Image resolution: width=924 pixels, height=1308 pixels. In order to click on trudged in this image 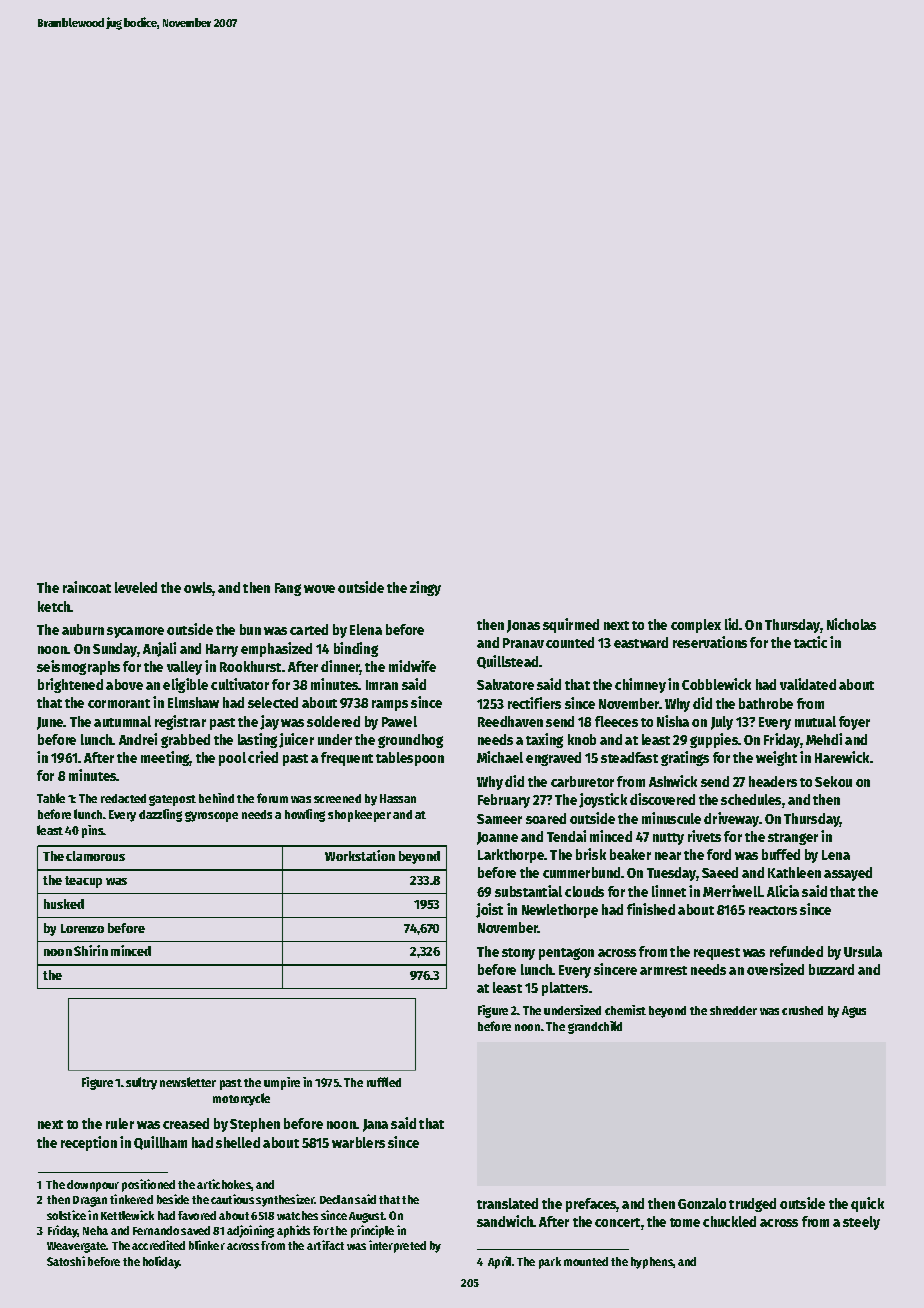, I will do `click(752, 1205)`.
